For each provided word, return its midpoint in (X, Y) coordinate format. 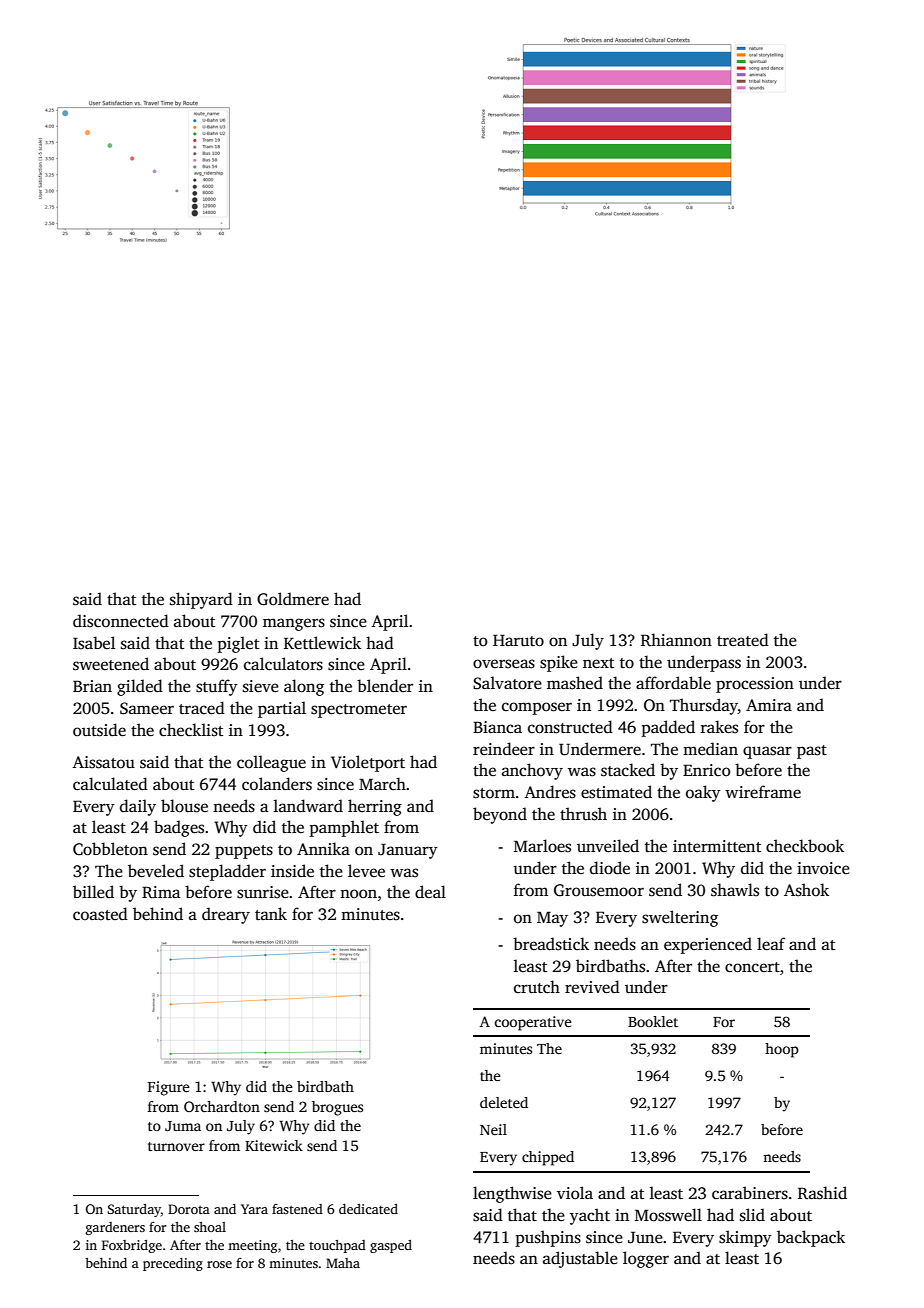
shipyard (201, 600)
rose (219, 1264)
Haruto (518, 640)
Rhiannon (676, 639)
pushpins (548, 1238)
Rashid (822, 1193)
